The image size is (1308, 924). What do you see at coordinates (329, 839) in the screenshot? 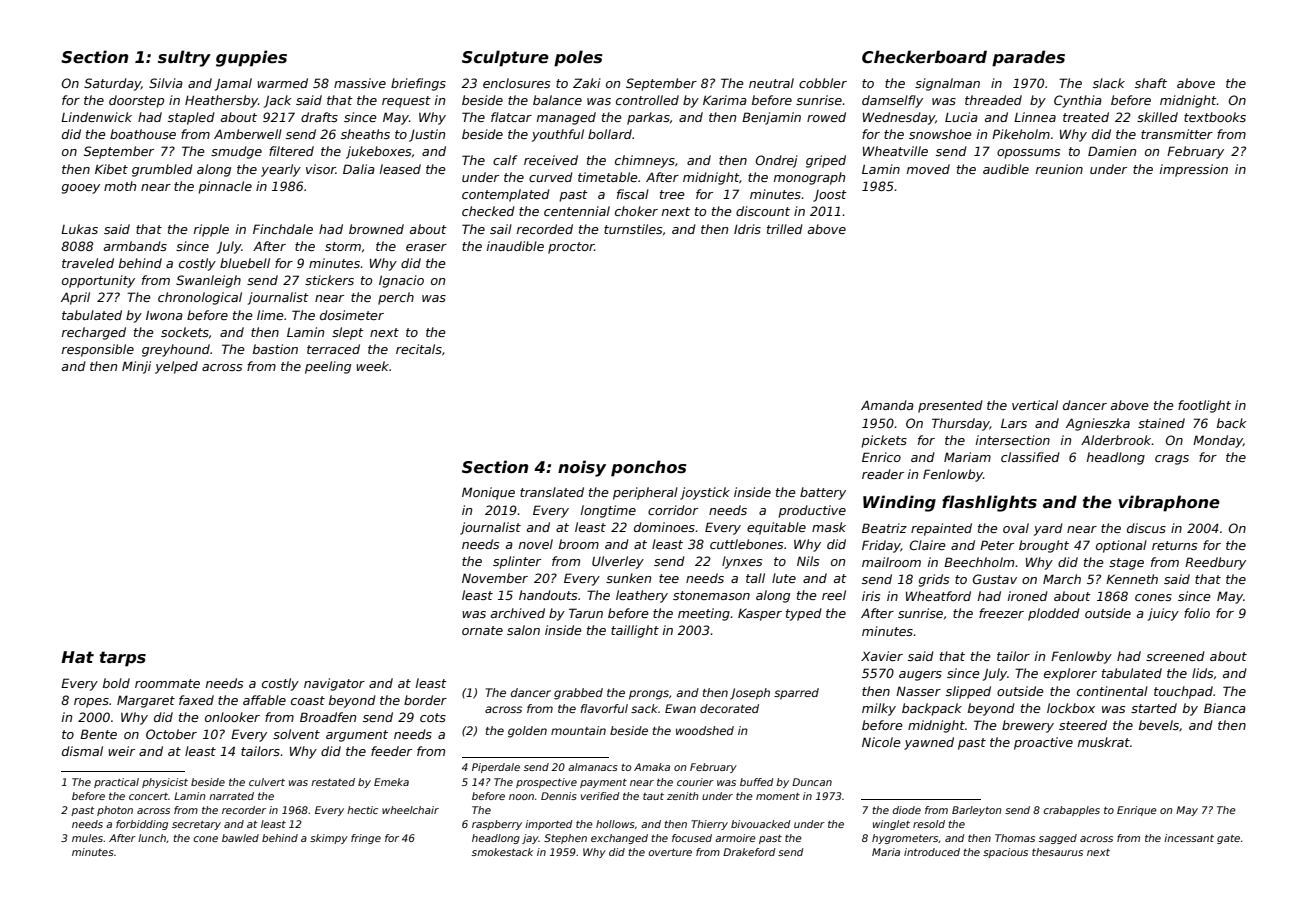
I see `skimpy` at bounding box center [329, 839].
